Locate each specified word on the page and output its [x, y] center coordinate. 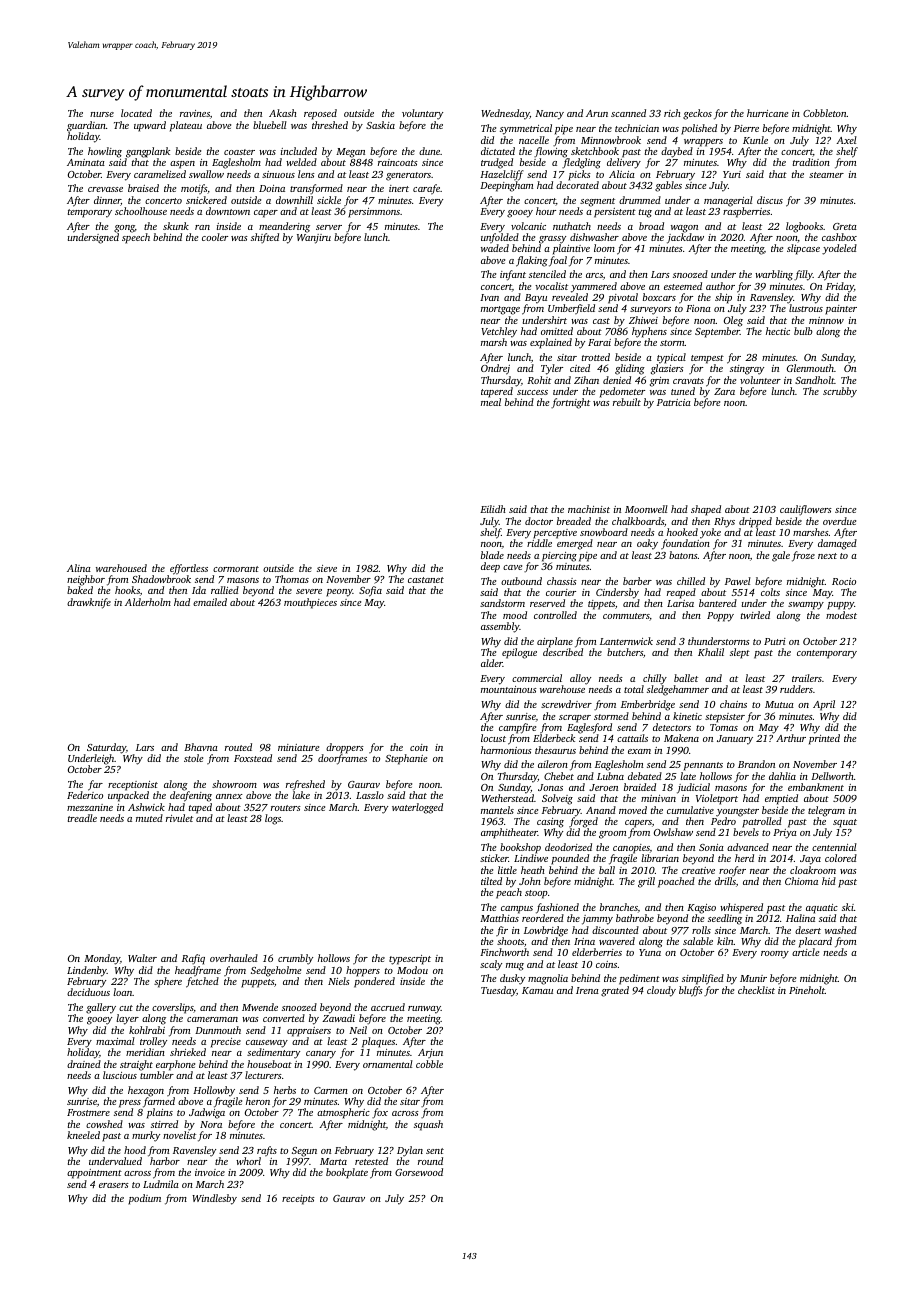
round [430, 1161]
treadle [82, 818]
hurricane [767, 113]
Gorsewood [419, 1172]
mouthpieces [310, 603]
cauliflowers [806, 510]
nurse [102, 114]
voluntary [422, 114]
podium [144, 1199]
